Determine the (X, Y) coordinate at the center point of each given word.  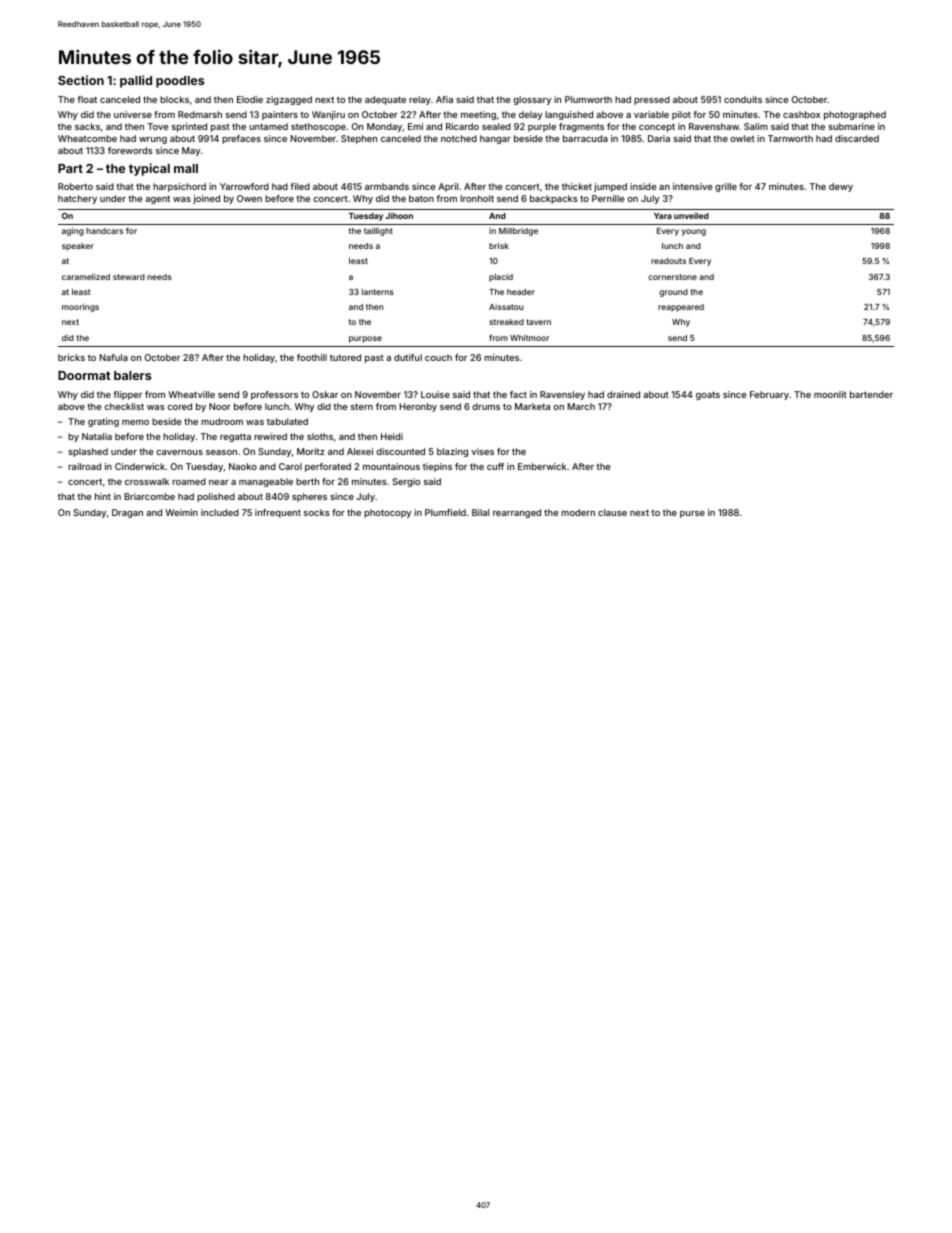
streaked (506, 322)
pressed (652, 100)
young (693, 232)
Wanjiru (328, 115)
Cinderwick (140, 466)
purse (692, 514)
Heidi (392, 436)
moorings (80, 307)
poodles (180, 82)
